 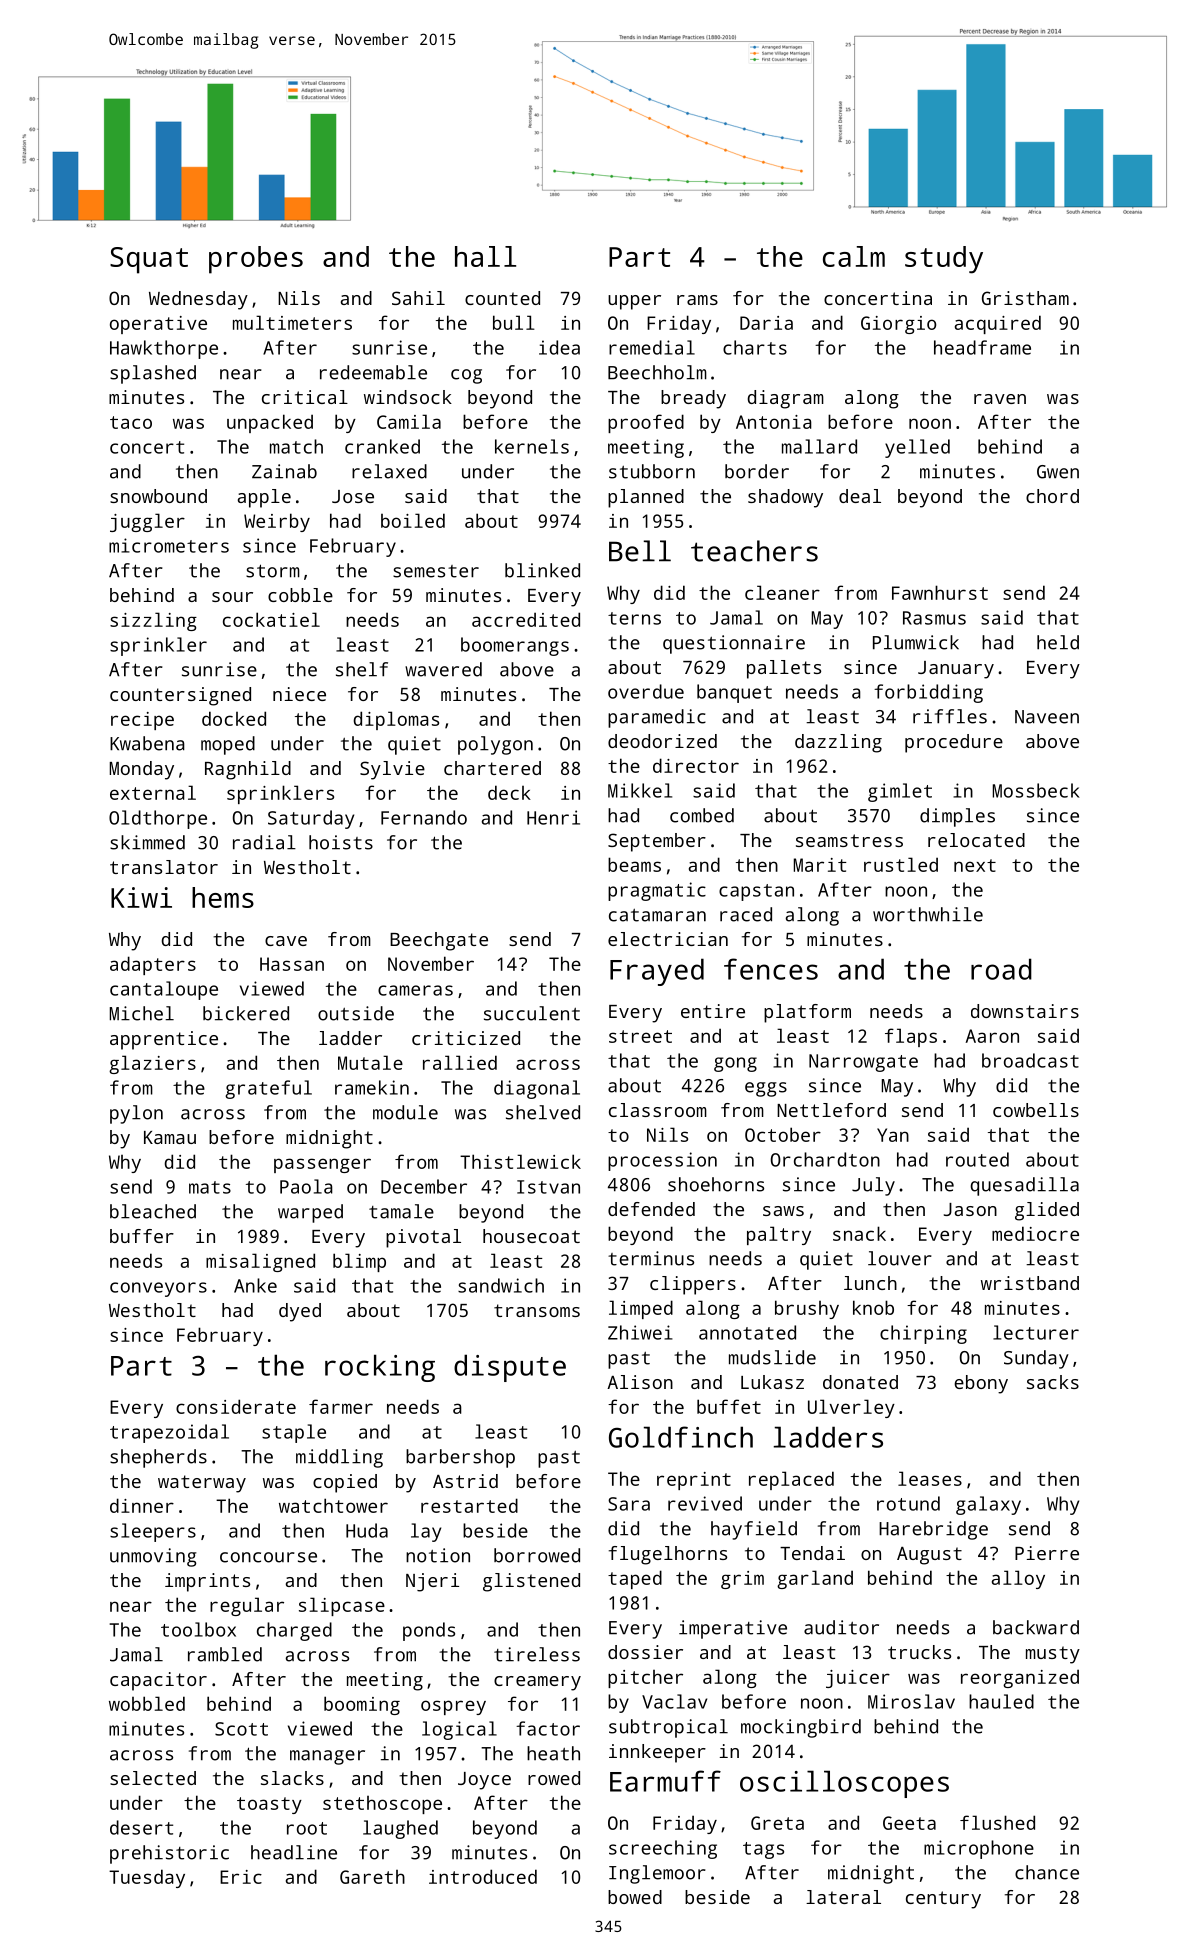 I want to click on auditor, so click(x=841, y=1627).
